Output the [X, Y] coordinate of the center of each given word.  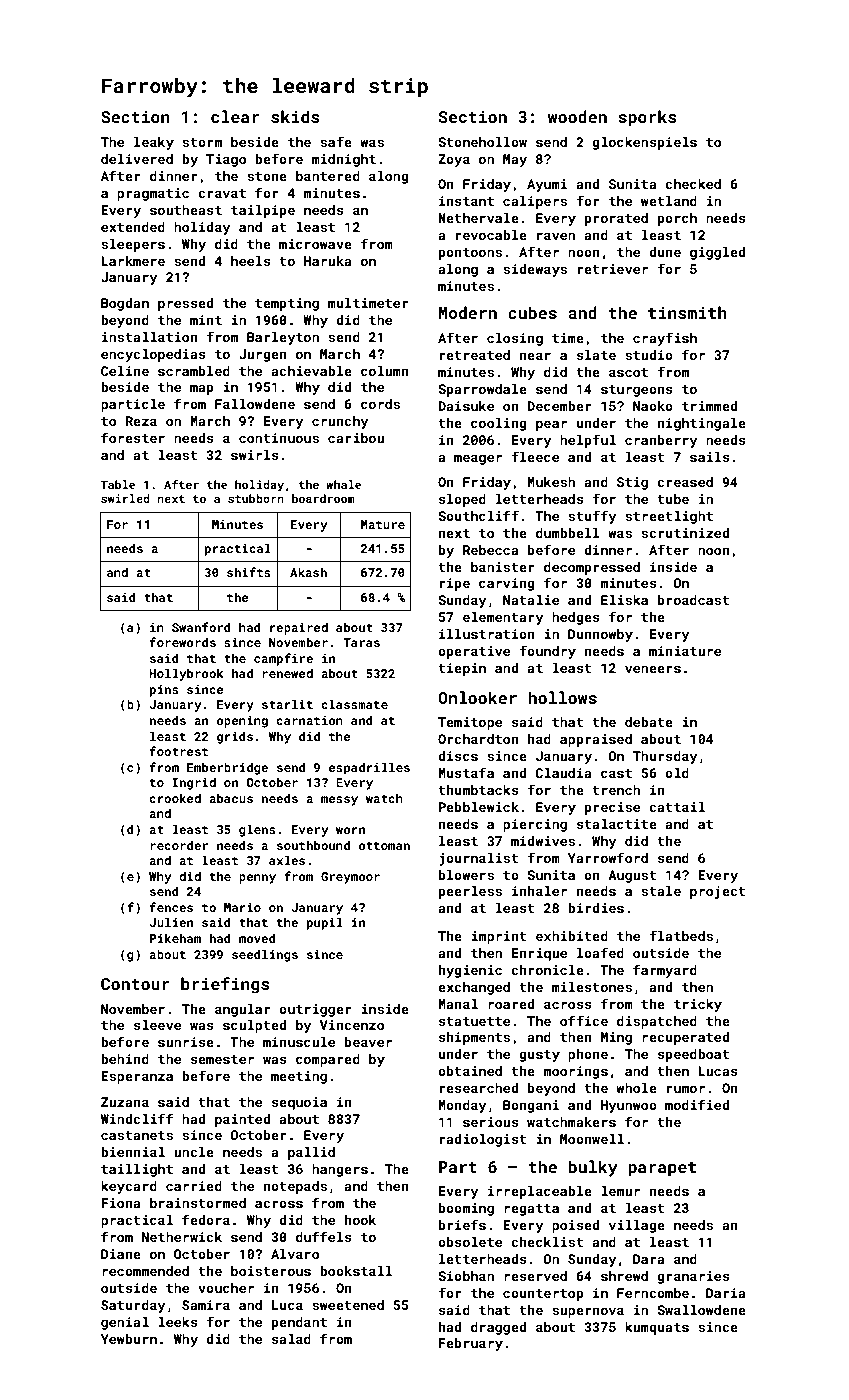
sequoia [299, 1103]
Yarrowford [608, 857]
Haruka [327, 261]
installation [150, 337]
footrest [179, 751]
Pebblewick [479, 807]
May [515, 160]
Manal [458, 1004]
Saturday [133, 1306]
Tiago [226, 160]
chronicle [547, 970]
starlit [287, 704]
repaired [299, 628]
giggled [717, 253]
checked [693, 184]
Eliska [624, 600]
